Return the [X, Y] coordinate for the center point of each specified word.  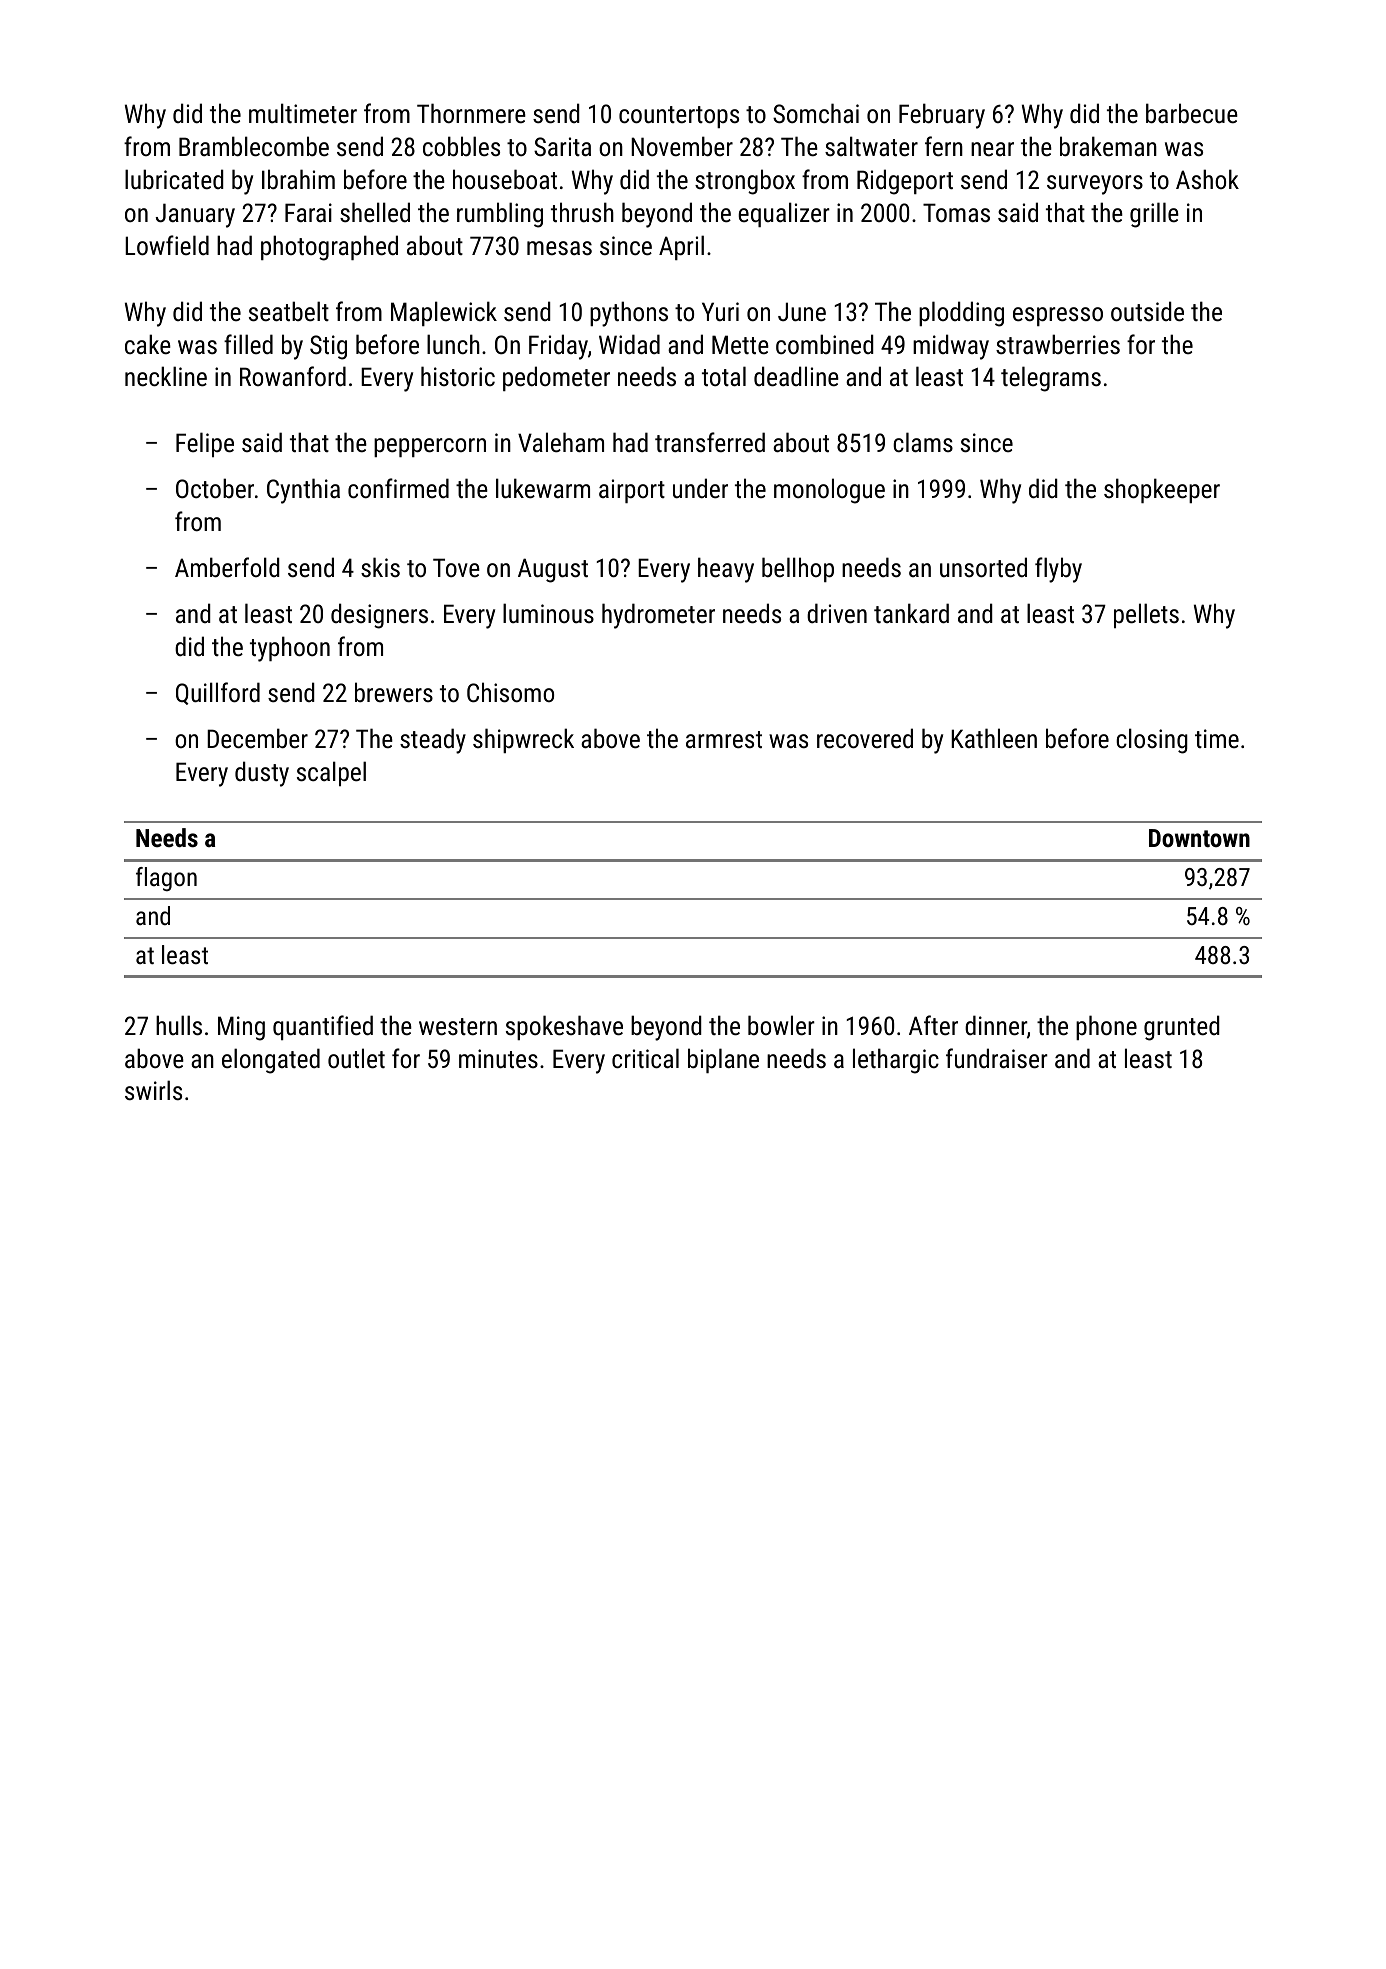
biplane [723, 1060]
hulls [179, 1025]
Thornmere [471, 113]
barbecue [1192, 113]
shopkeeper [1162, 490]
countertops [679, 117]
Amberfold [227, 567]
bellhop [798, 569]
